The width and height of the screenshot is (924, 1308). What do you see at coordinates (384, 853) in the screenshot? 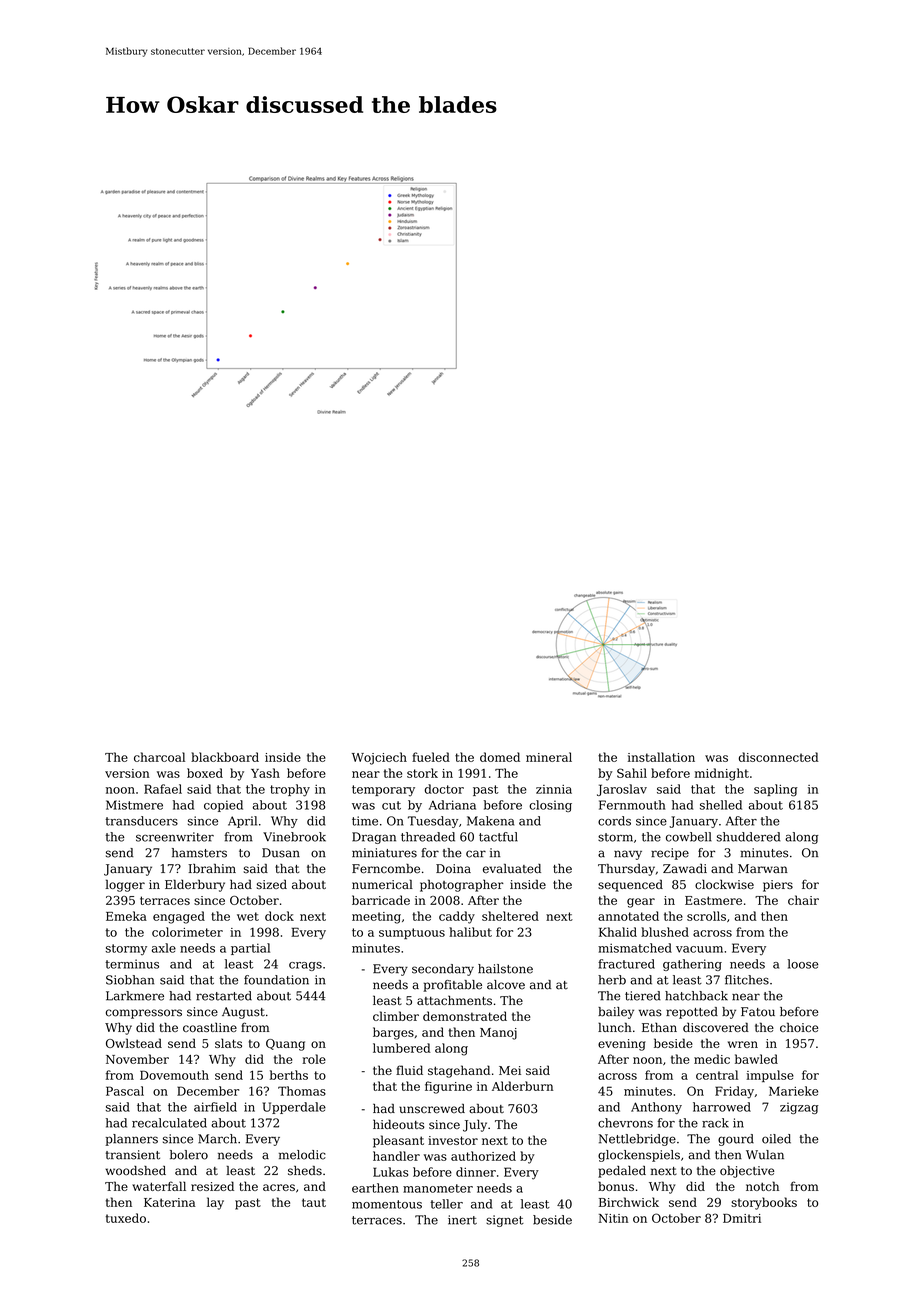
I see `miniatures` at bounding box center [384, 853].
